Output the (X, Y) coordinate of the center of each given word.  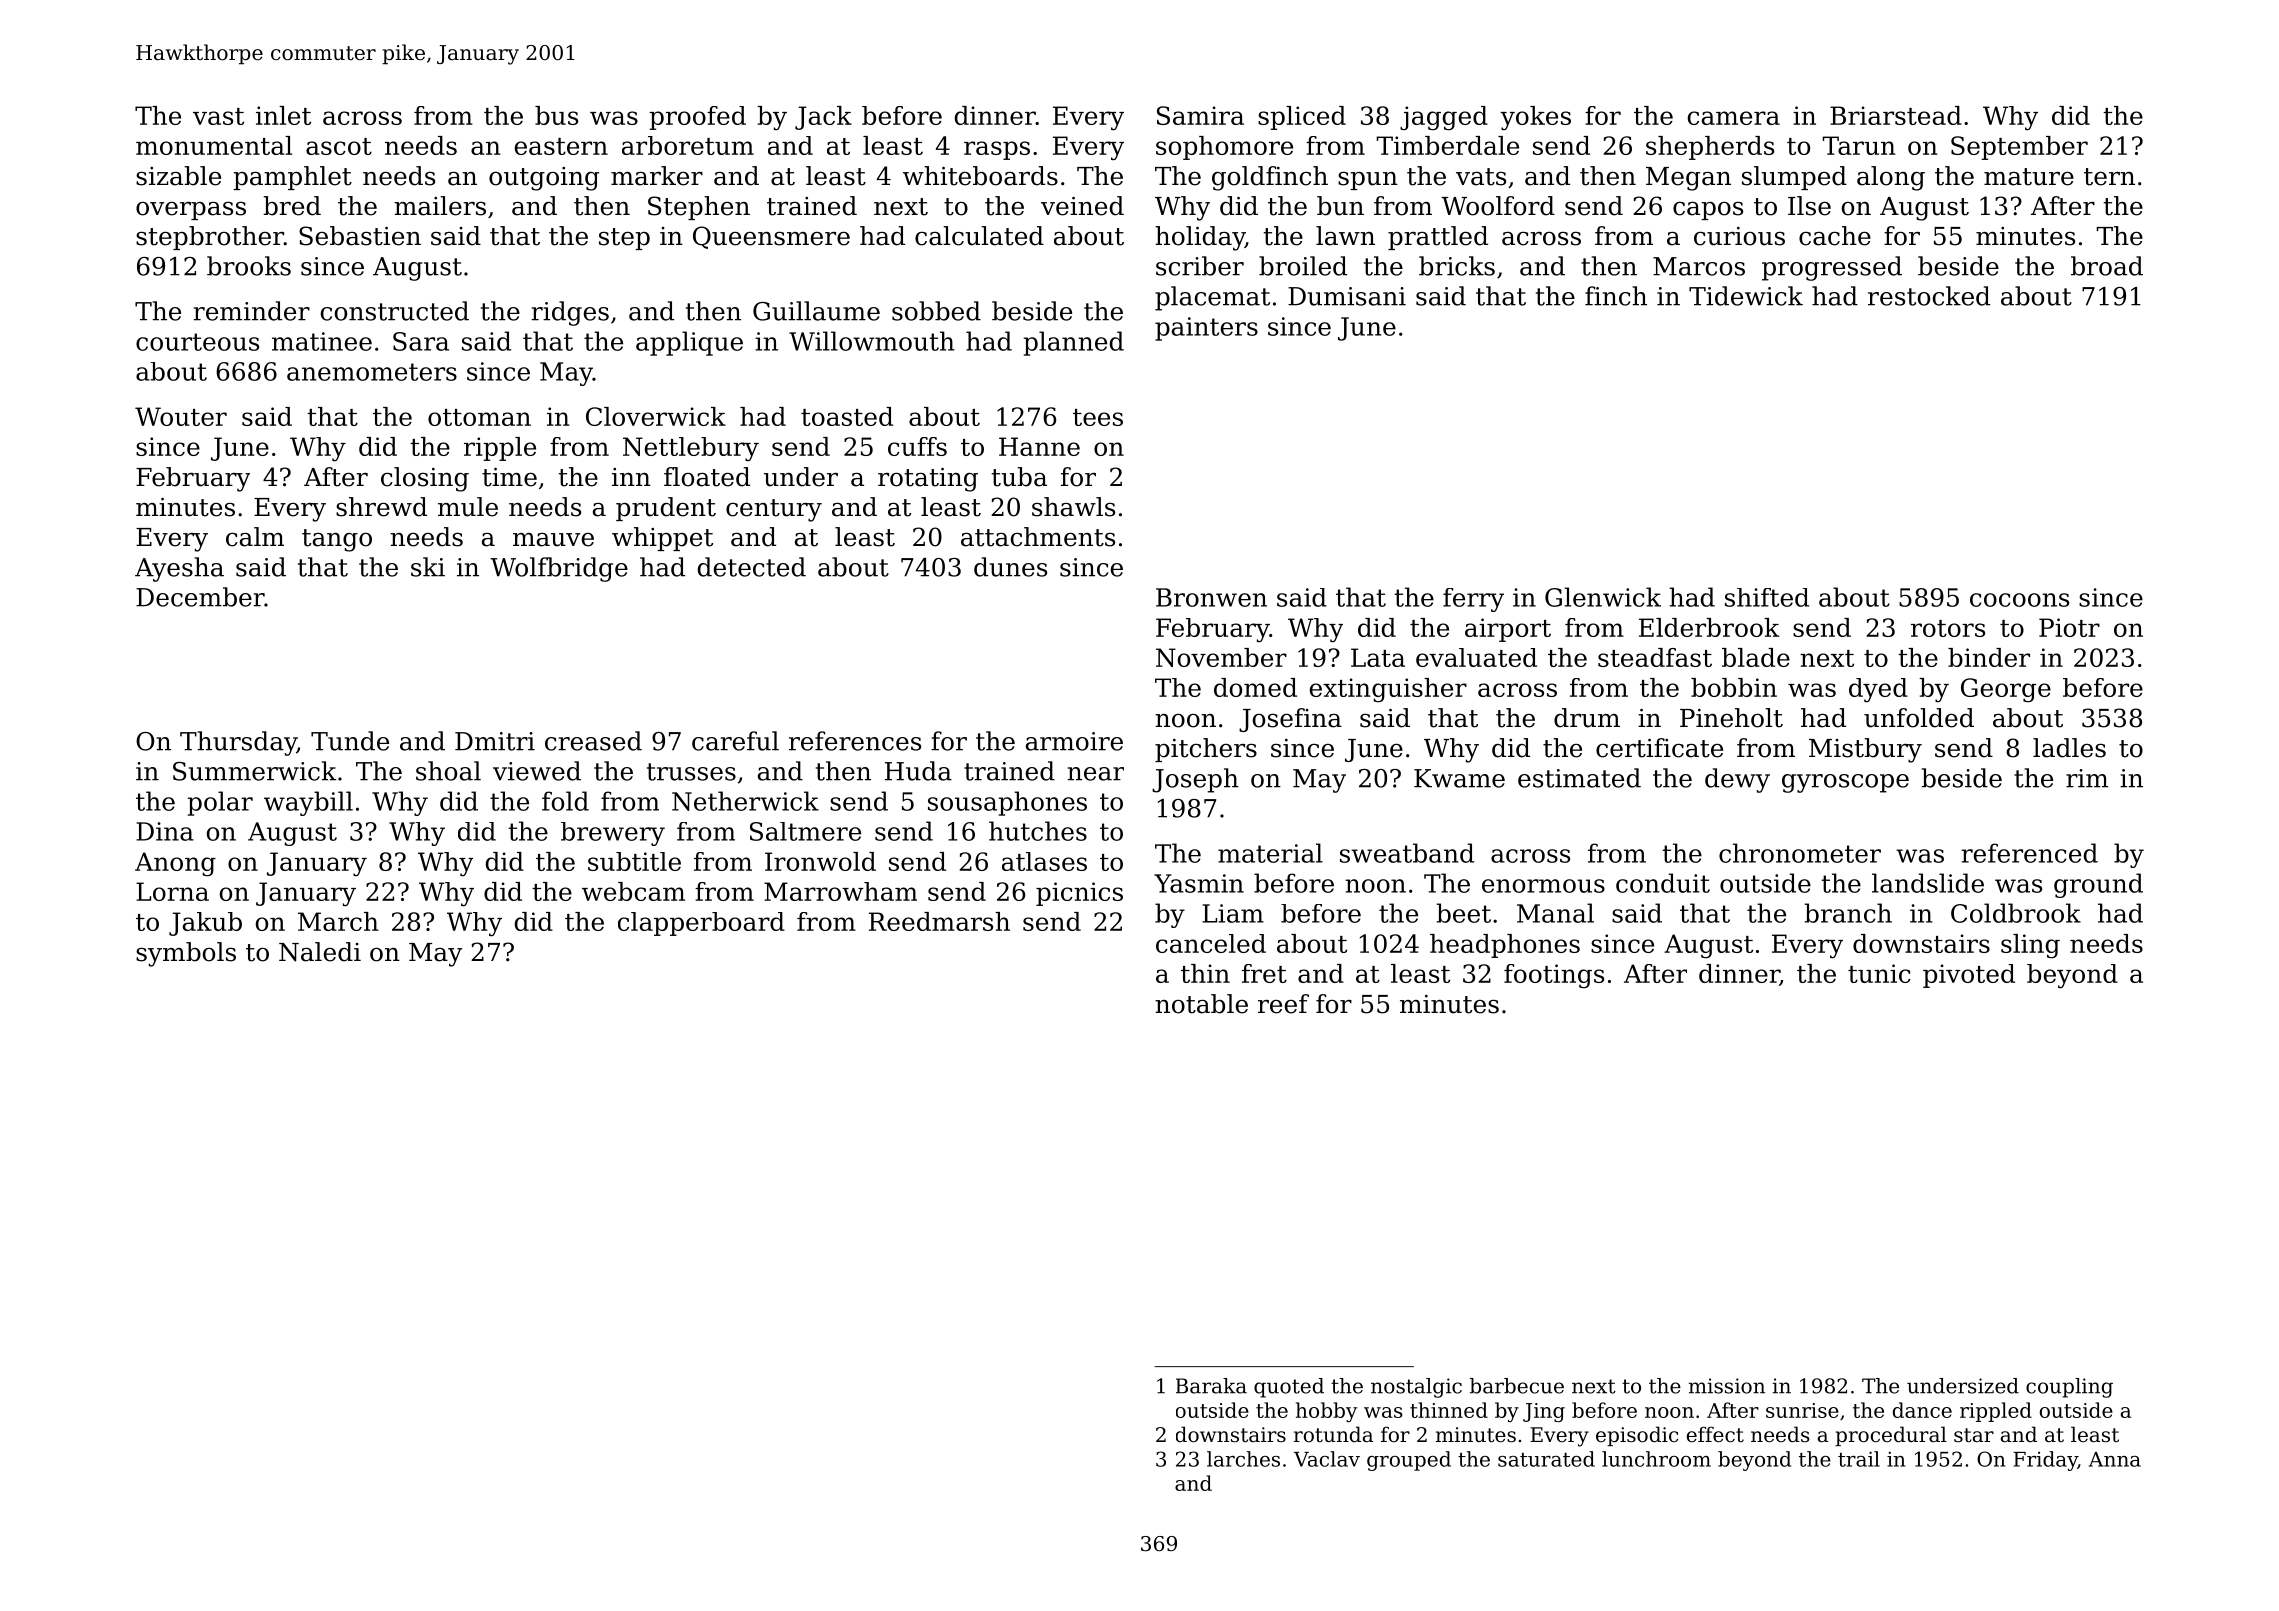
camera (1734, 118)
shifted (1767, 597)
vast (218, 116)
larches (1243, 1459)
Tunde (350, 741)
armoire (1074, 741)
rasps (997, 150)
